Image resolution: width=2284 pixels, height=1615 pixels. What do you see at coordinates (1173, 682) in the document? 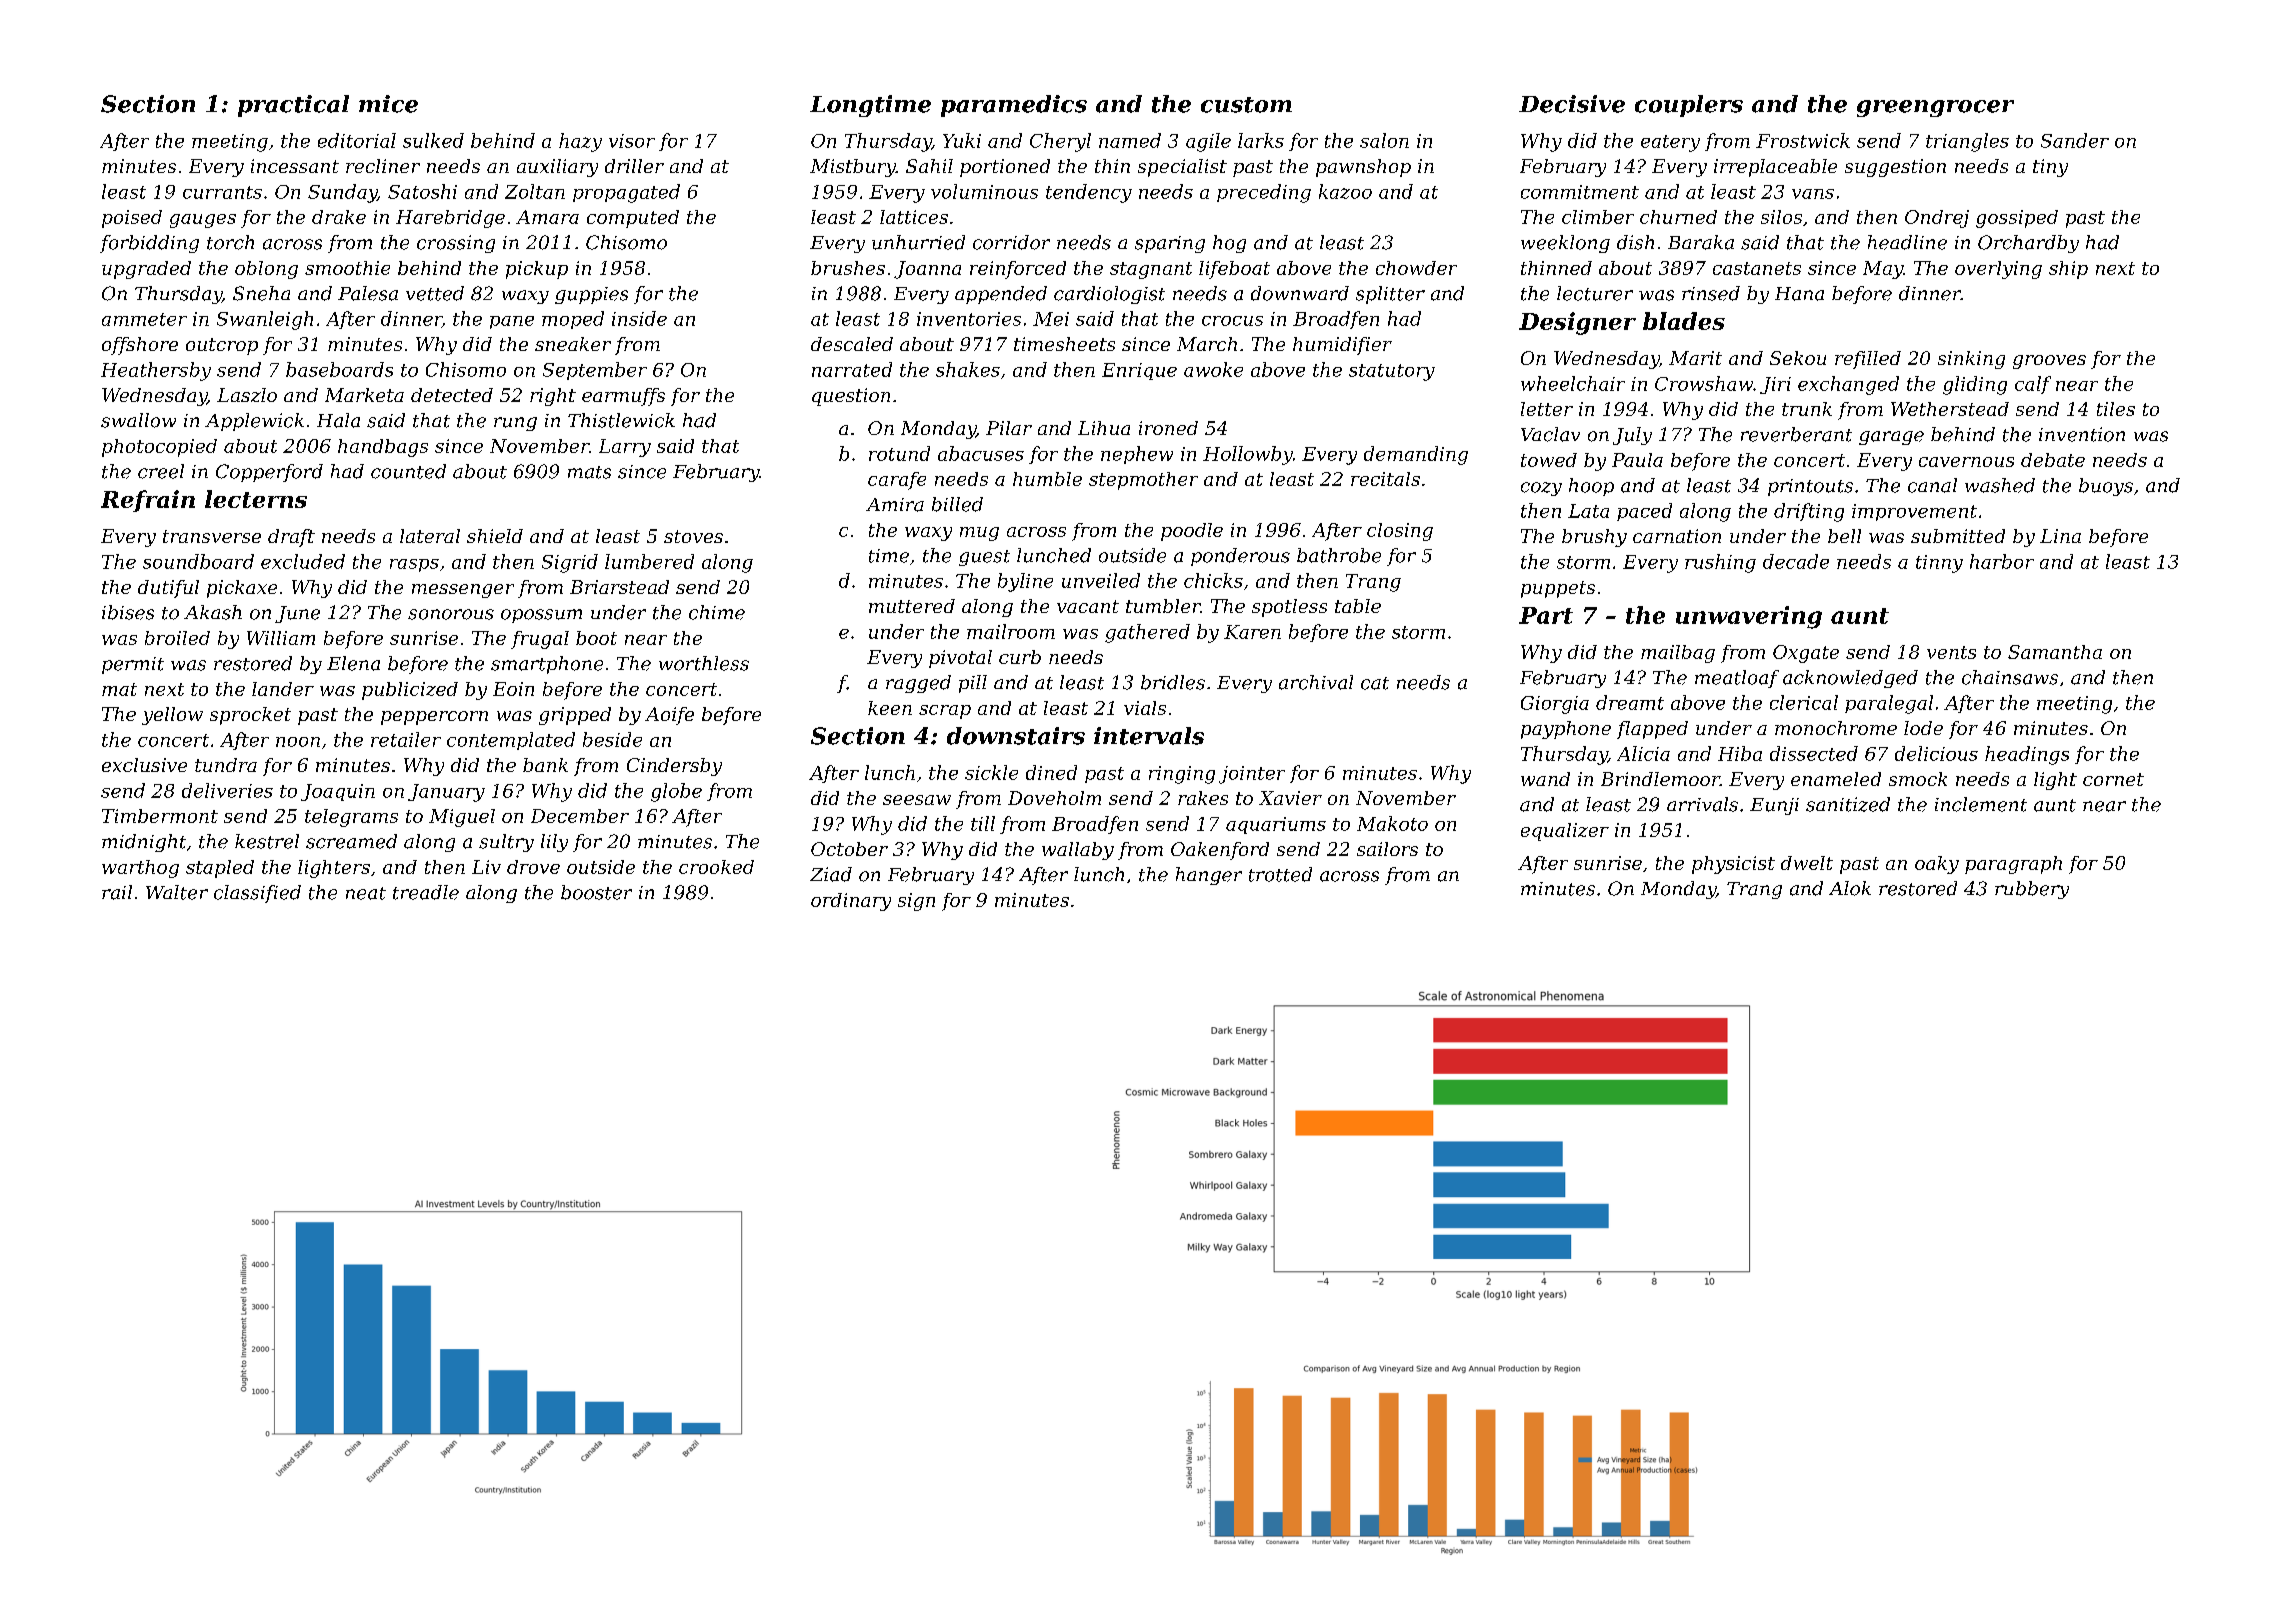
I see `bridles` at bounding box center [1173, 682].
